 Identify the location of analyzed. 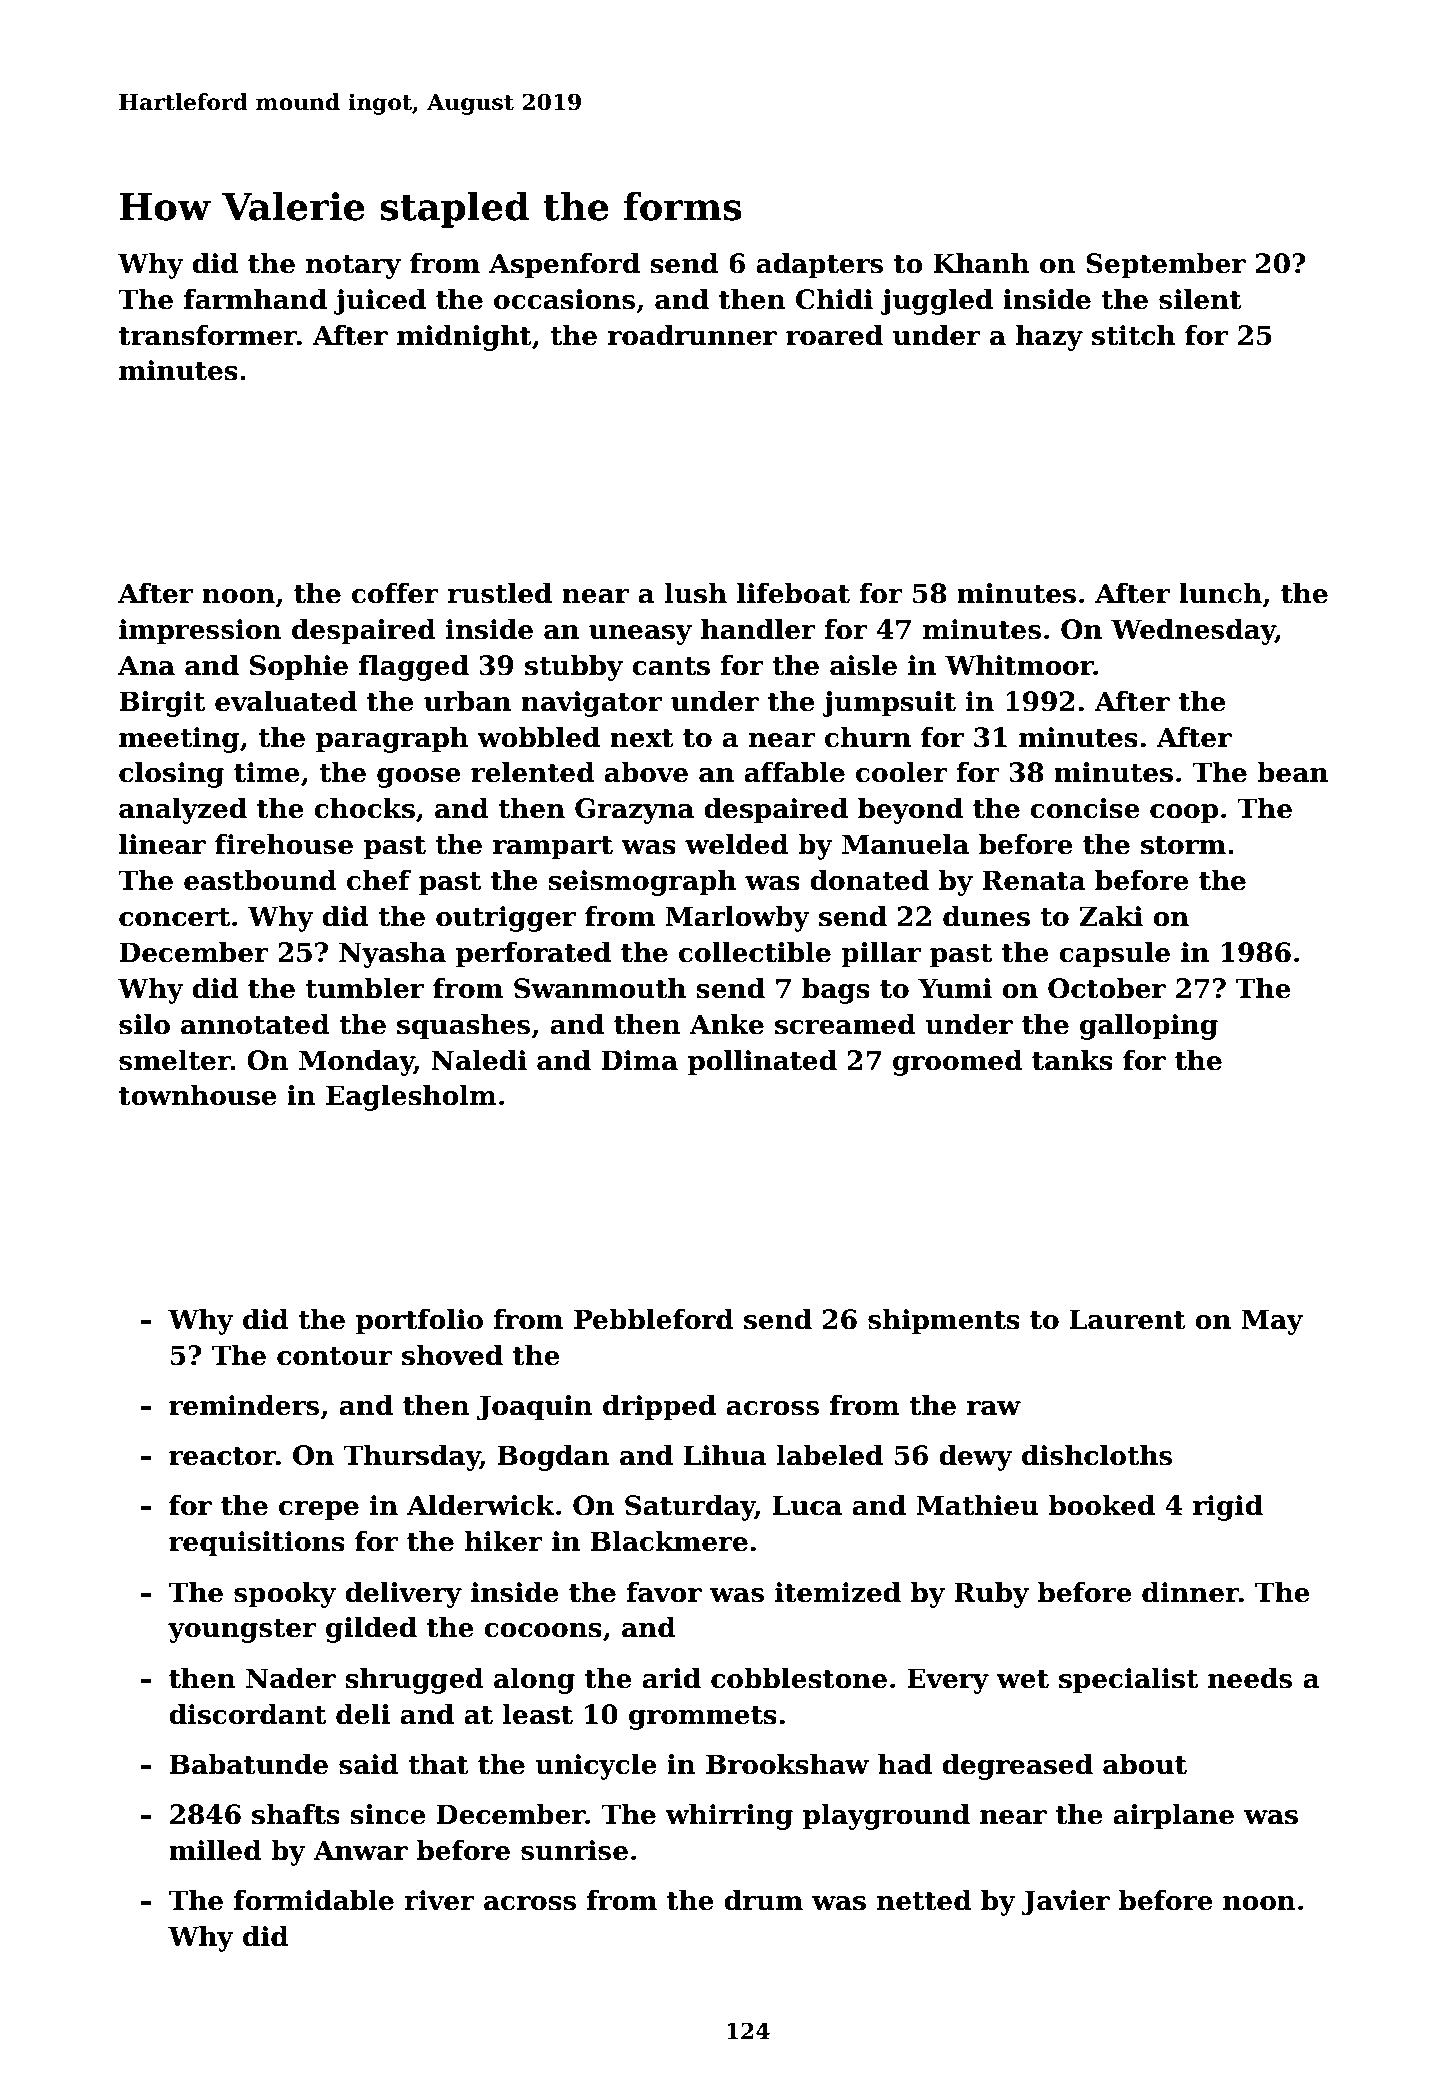
(183, 811).
